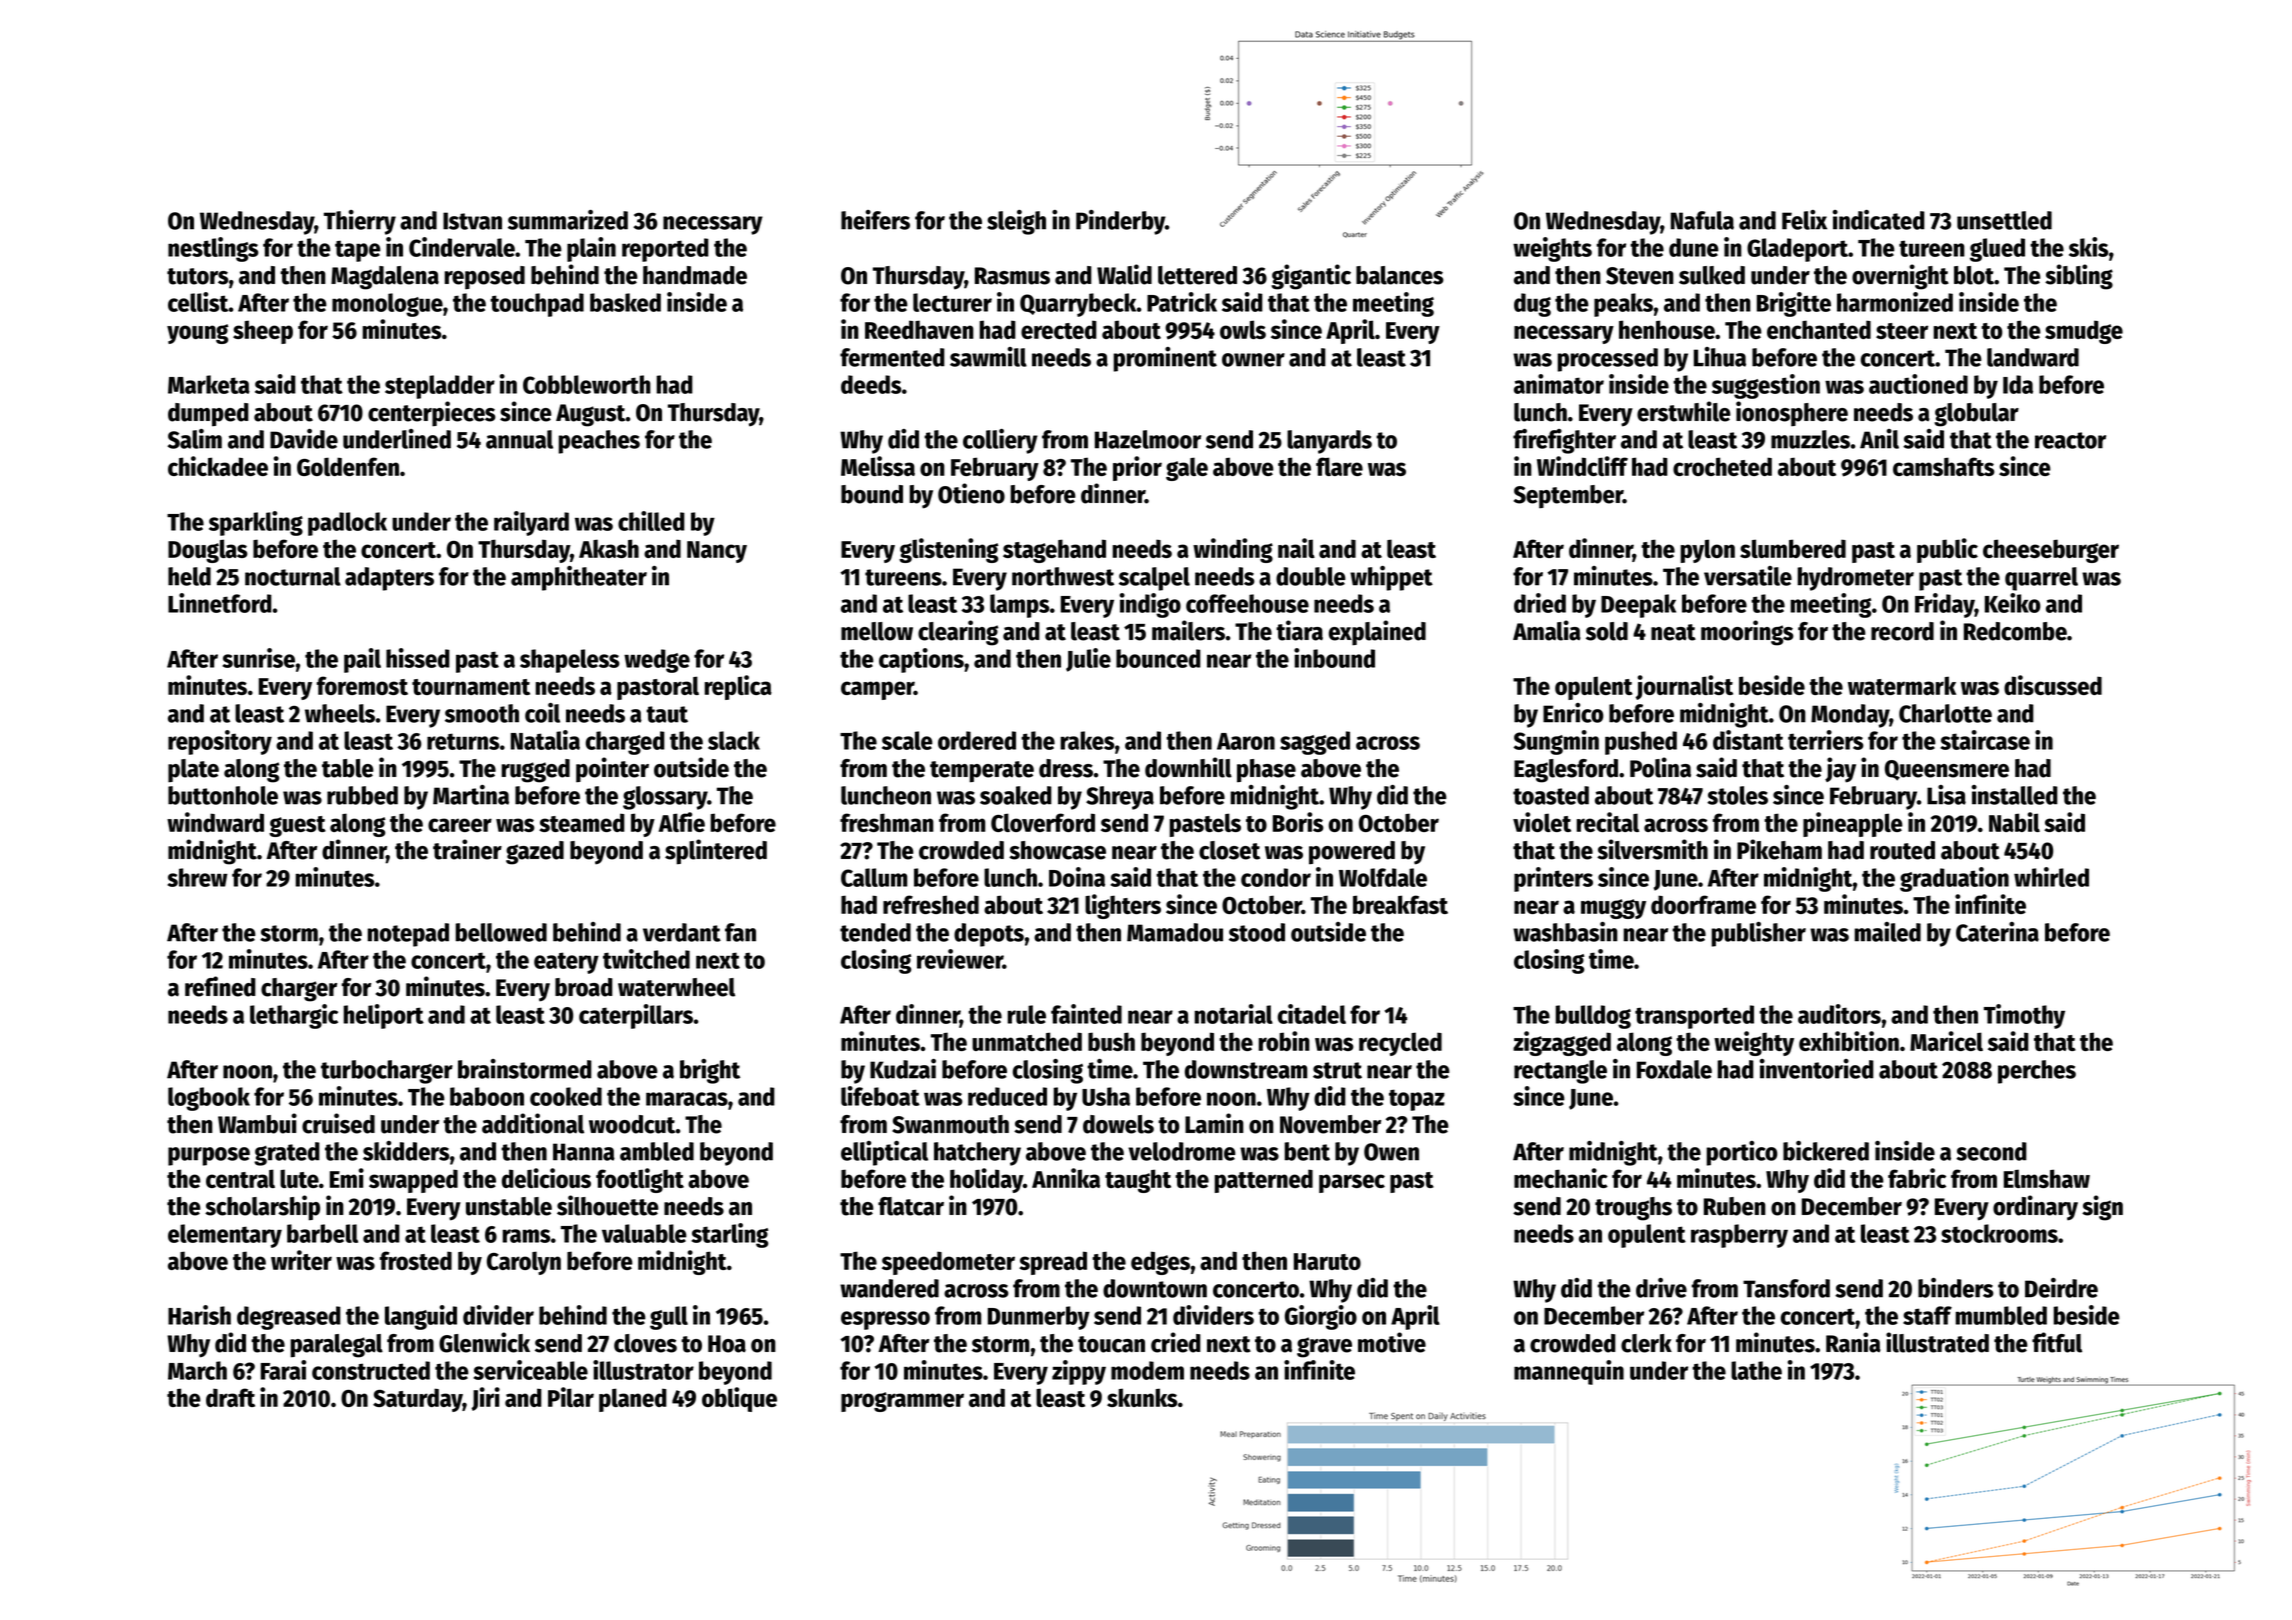 This screenshot has width=2292, height=1620. I want to click on Pilar, so click(571, 1397).
